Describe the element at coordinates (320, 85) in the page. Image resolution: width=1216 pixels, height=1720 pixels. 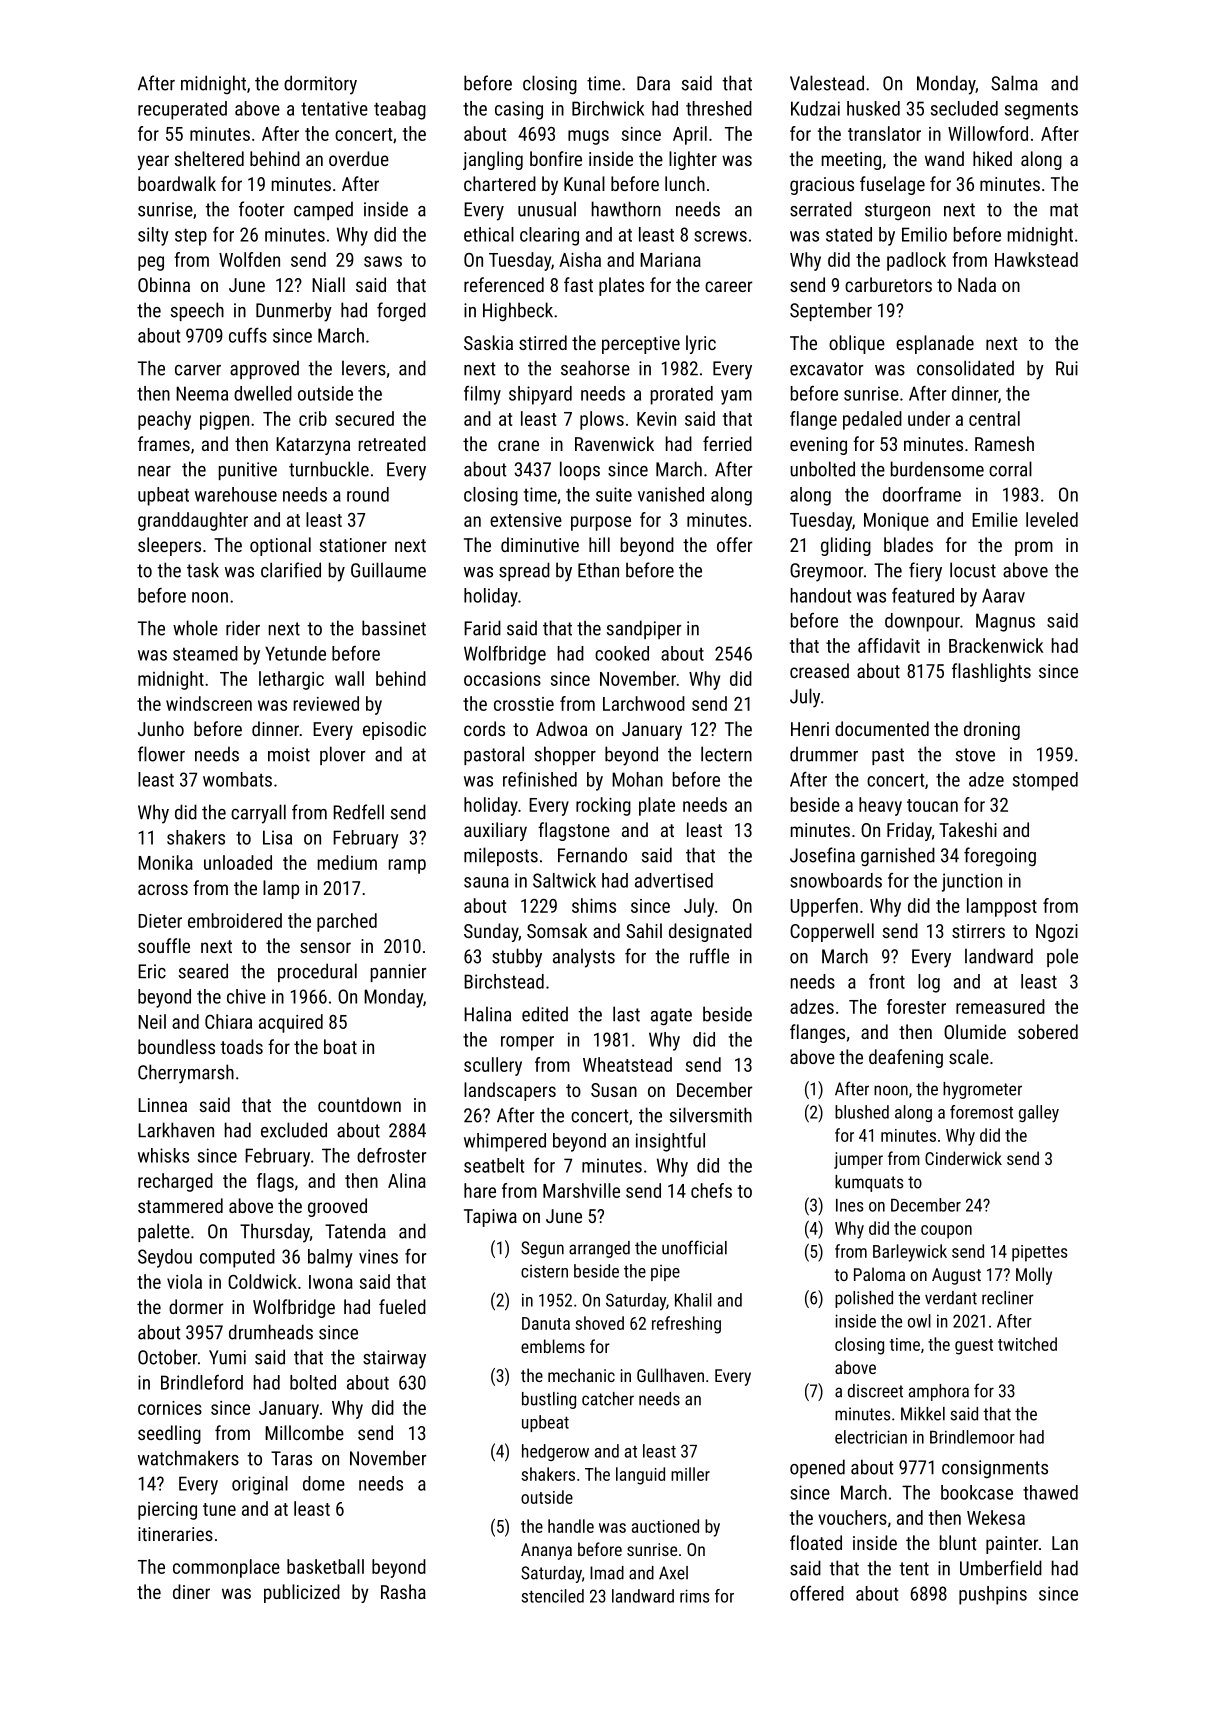
I see `dormitory` at that location.
